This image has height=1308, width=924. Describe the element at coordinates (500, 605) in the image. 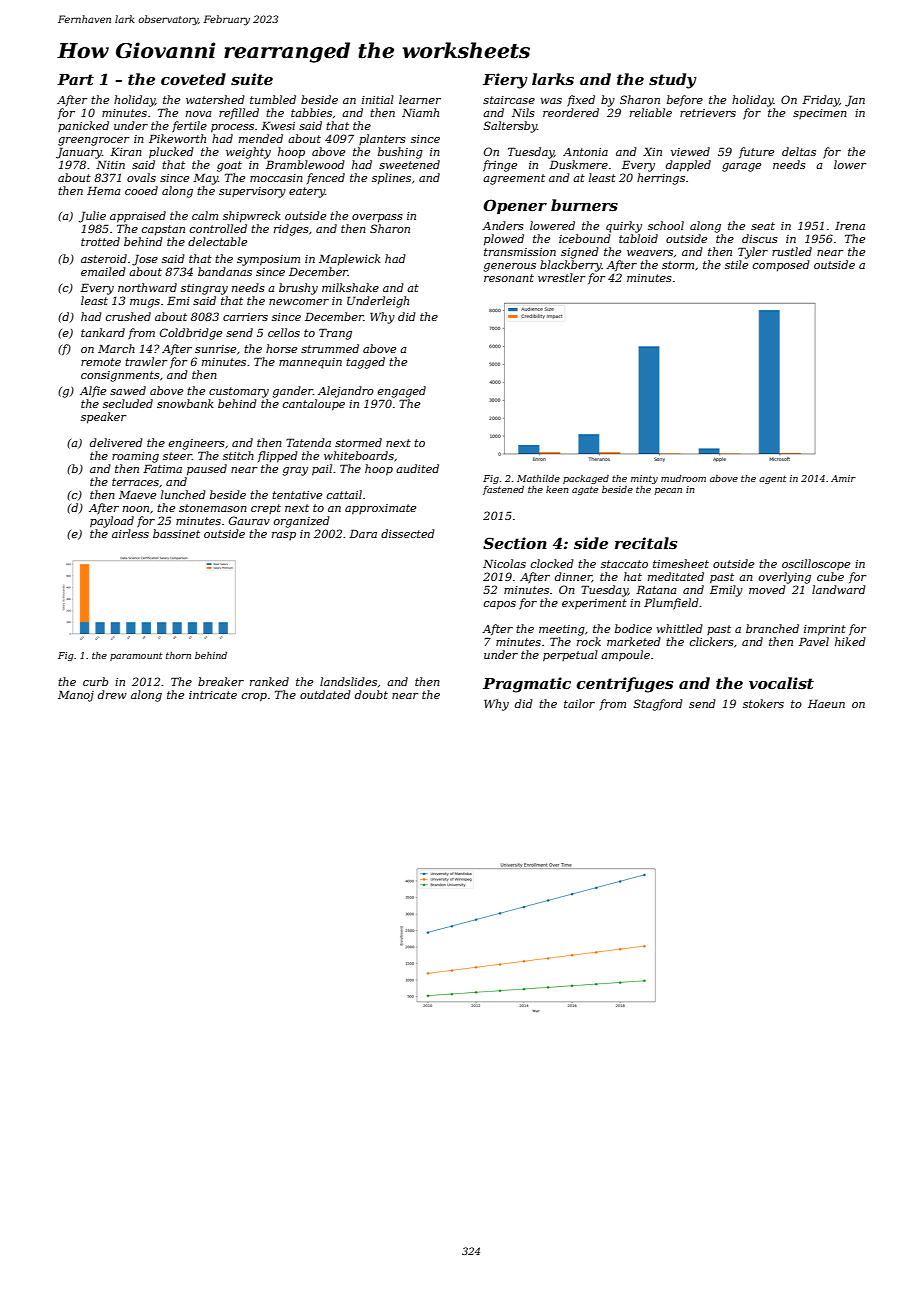

I see `capos` at that location.
